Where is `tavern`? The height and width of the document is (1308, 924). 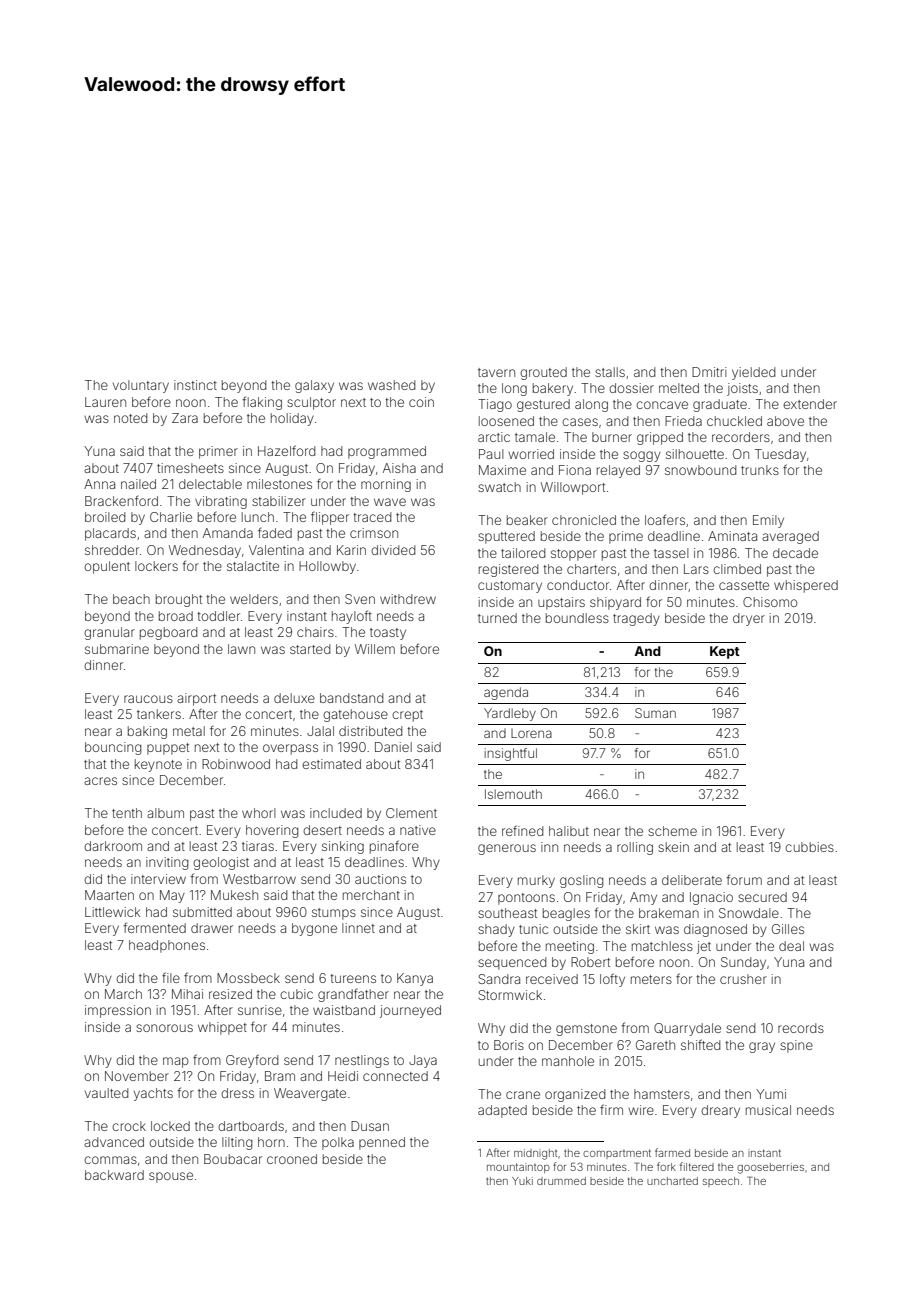
tavern is located at coordinates (496, 372).
